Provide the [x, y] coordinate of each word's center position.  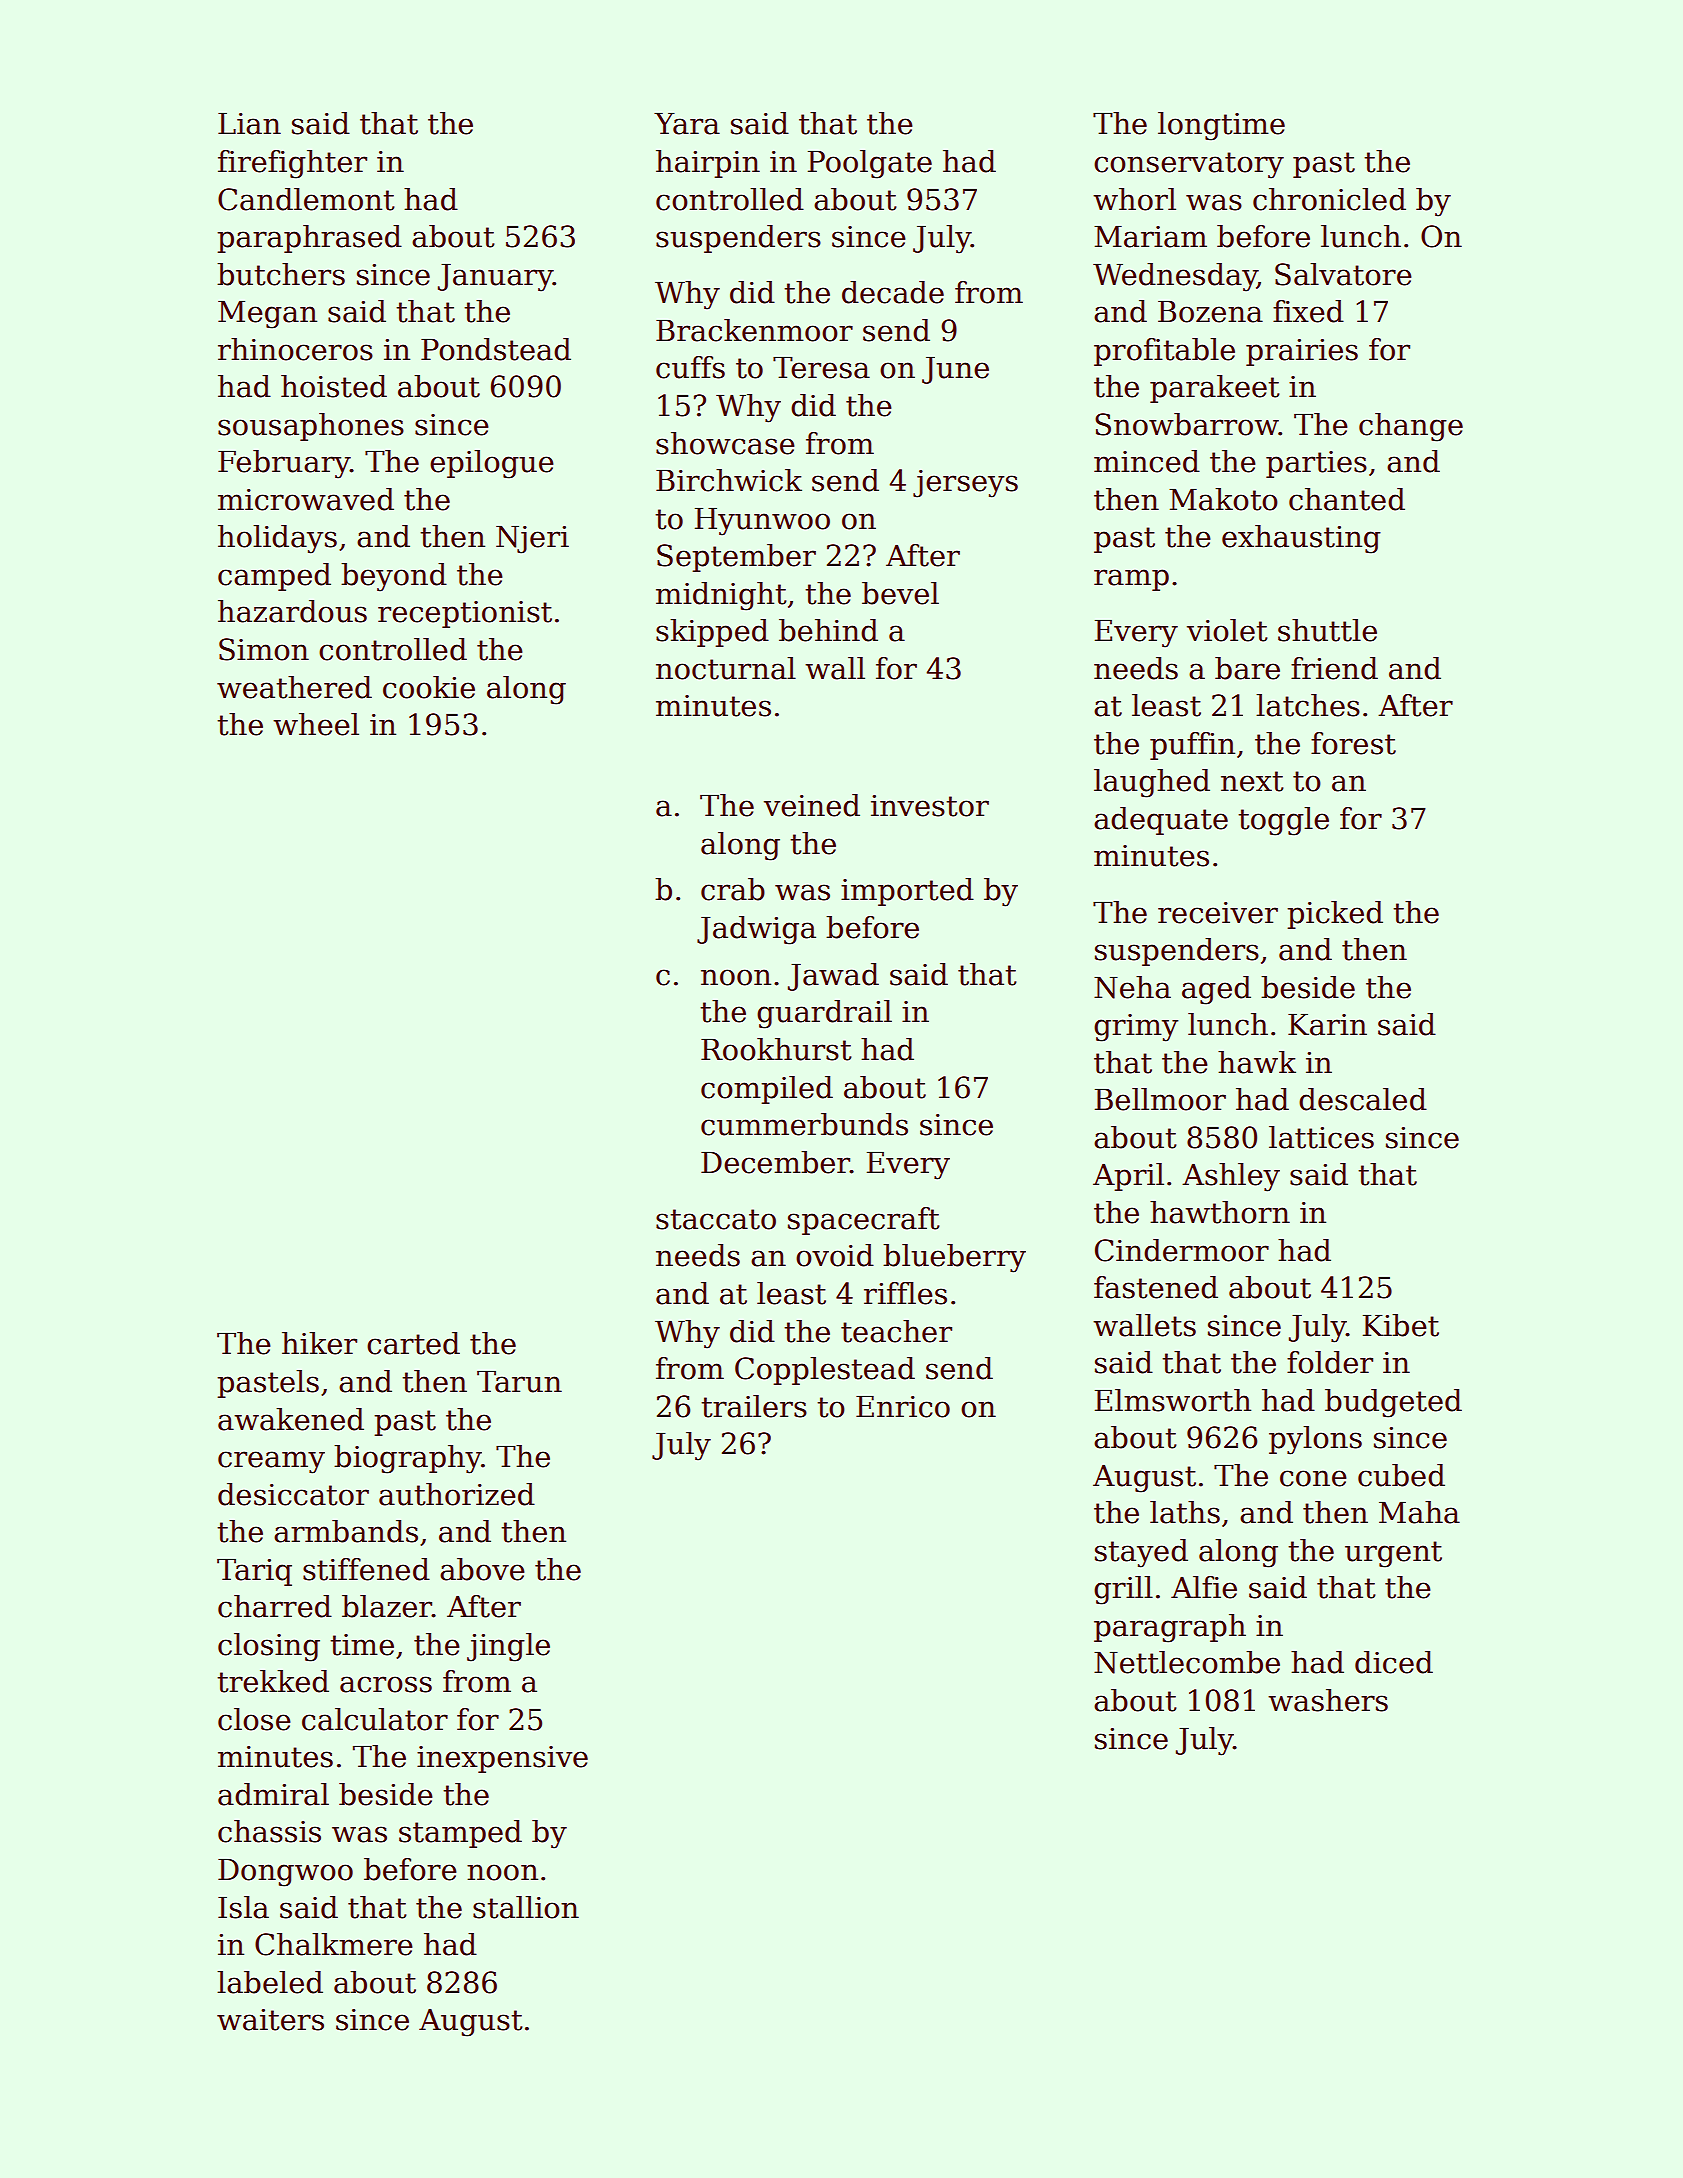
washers [1328, 1700]
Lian [249, 124]
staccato [716, 1219]
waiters [270, 2020]
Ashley [1231, 1177]
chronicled [1329, 199]
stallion [526, 1907]
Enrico [903, 1407]
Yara [687, 124]
